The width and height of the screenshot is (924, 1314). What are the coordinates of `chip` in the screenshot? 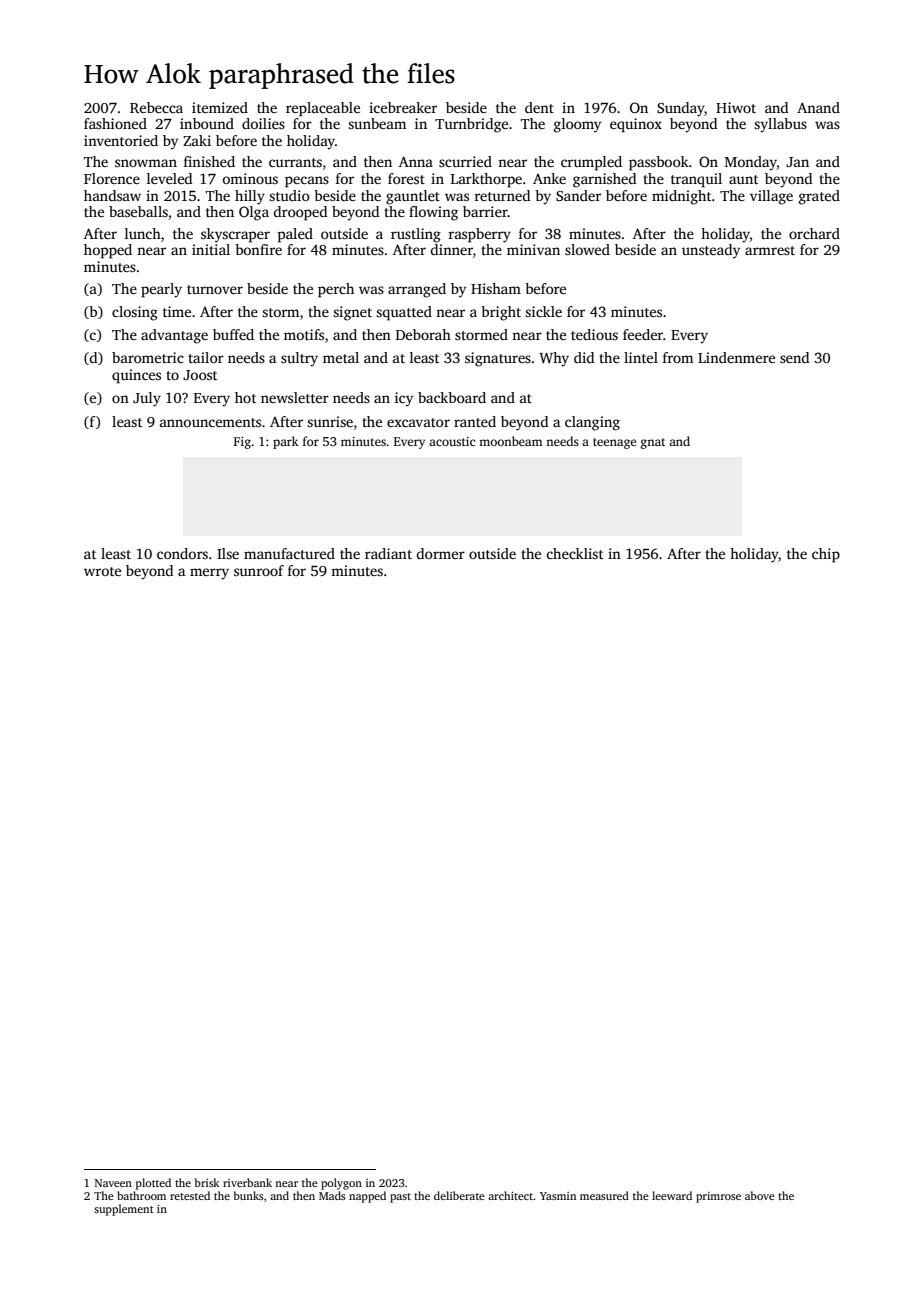 It's located at (826, 555).
